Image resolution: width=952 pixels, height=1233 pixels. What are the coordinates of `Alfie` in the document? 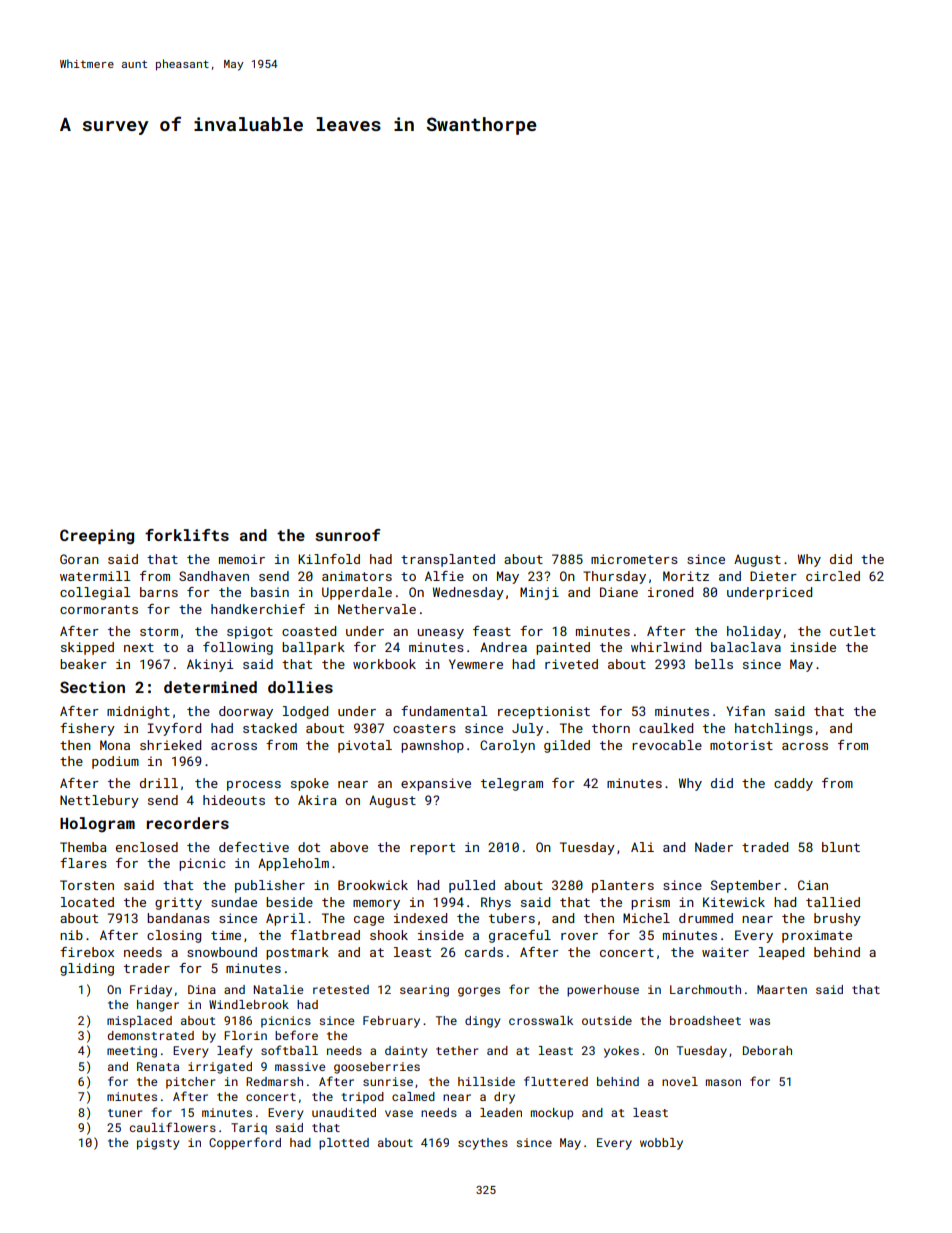 It's located at (444, 576).
